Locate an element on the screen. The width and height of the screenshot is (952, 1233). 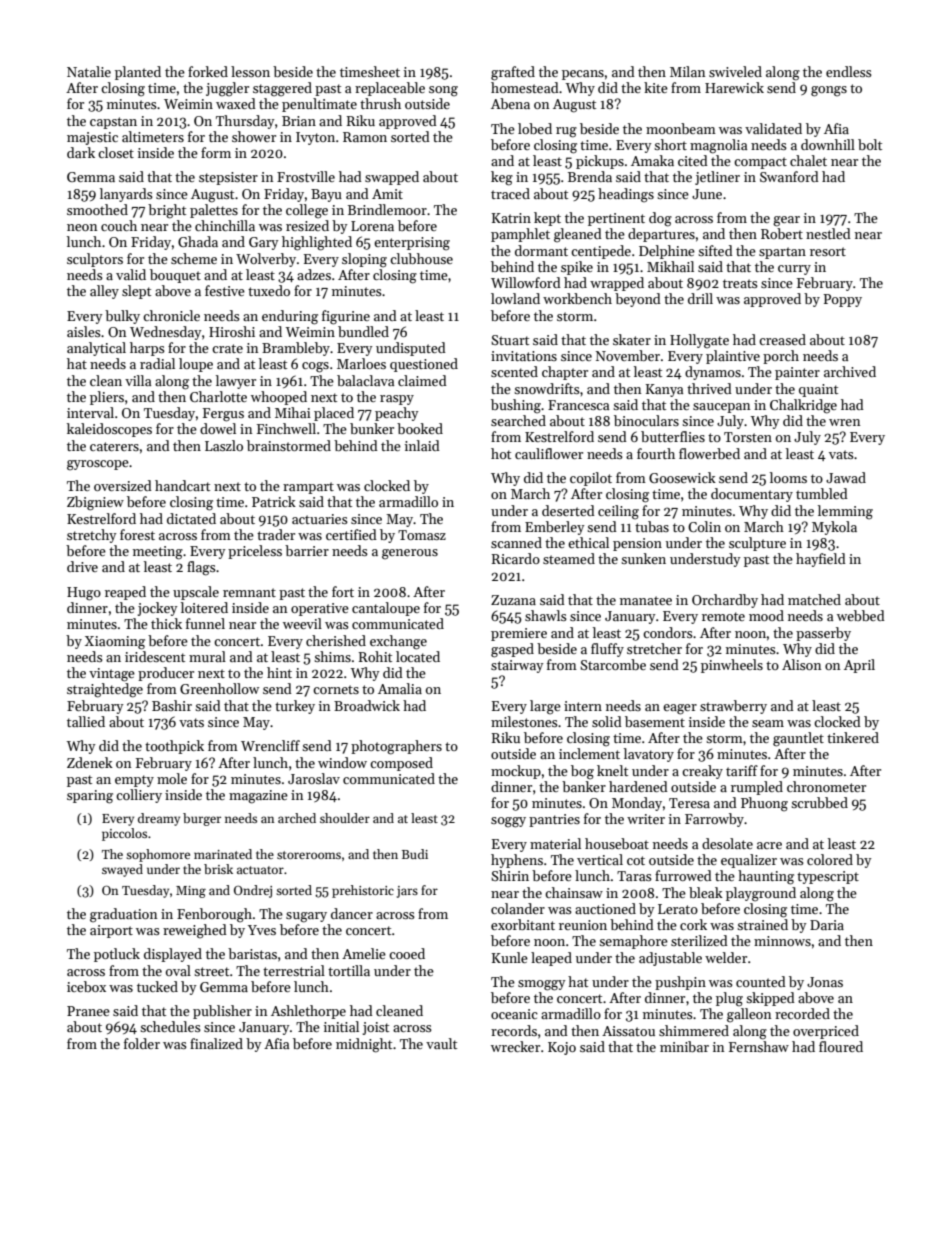
vintage is located at coordinates (112, 675).
